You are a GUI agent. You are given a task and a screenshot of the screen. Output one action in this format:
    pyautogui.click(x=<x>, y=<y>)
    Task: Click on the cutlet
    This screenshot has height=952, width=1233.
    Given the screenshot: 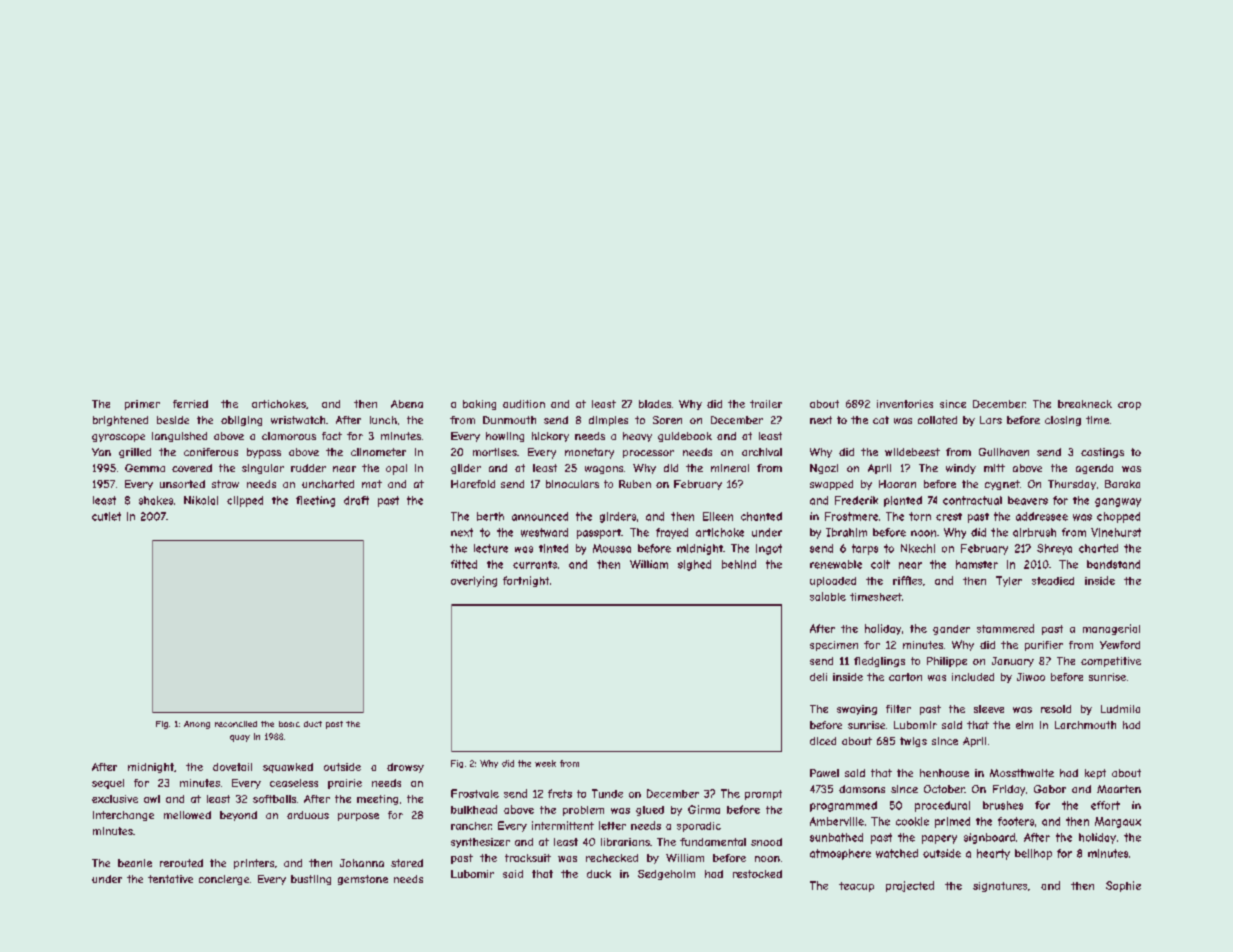 What is the action you would take?
    pyautogui.click(x=106, y=516)
